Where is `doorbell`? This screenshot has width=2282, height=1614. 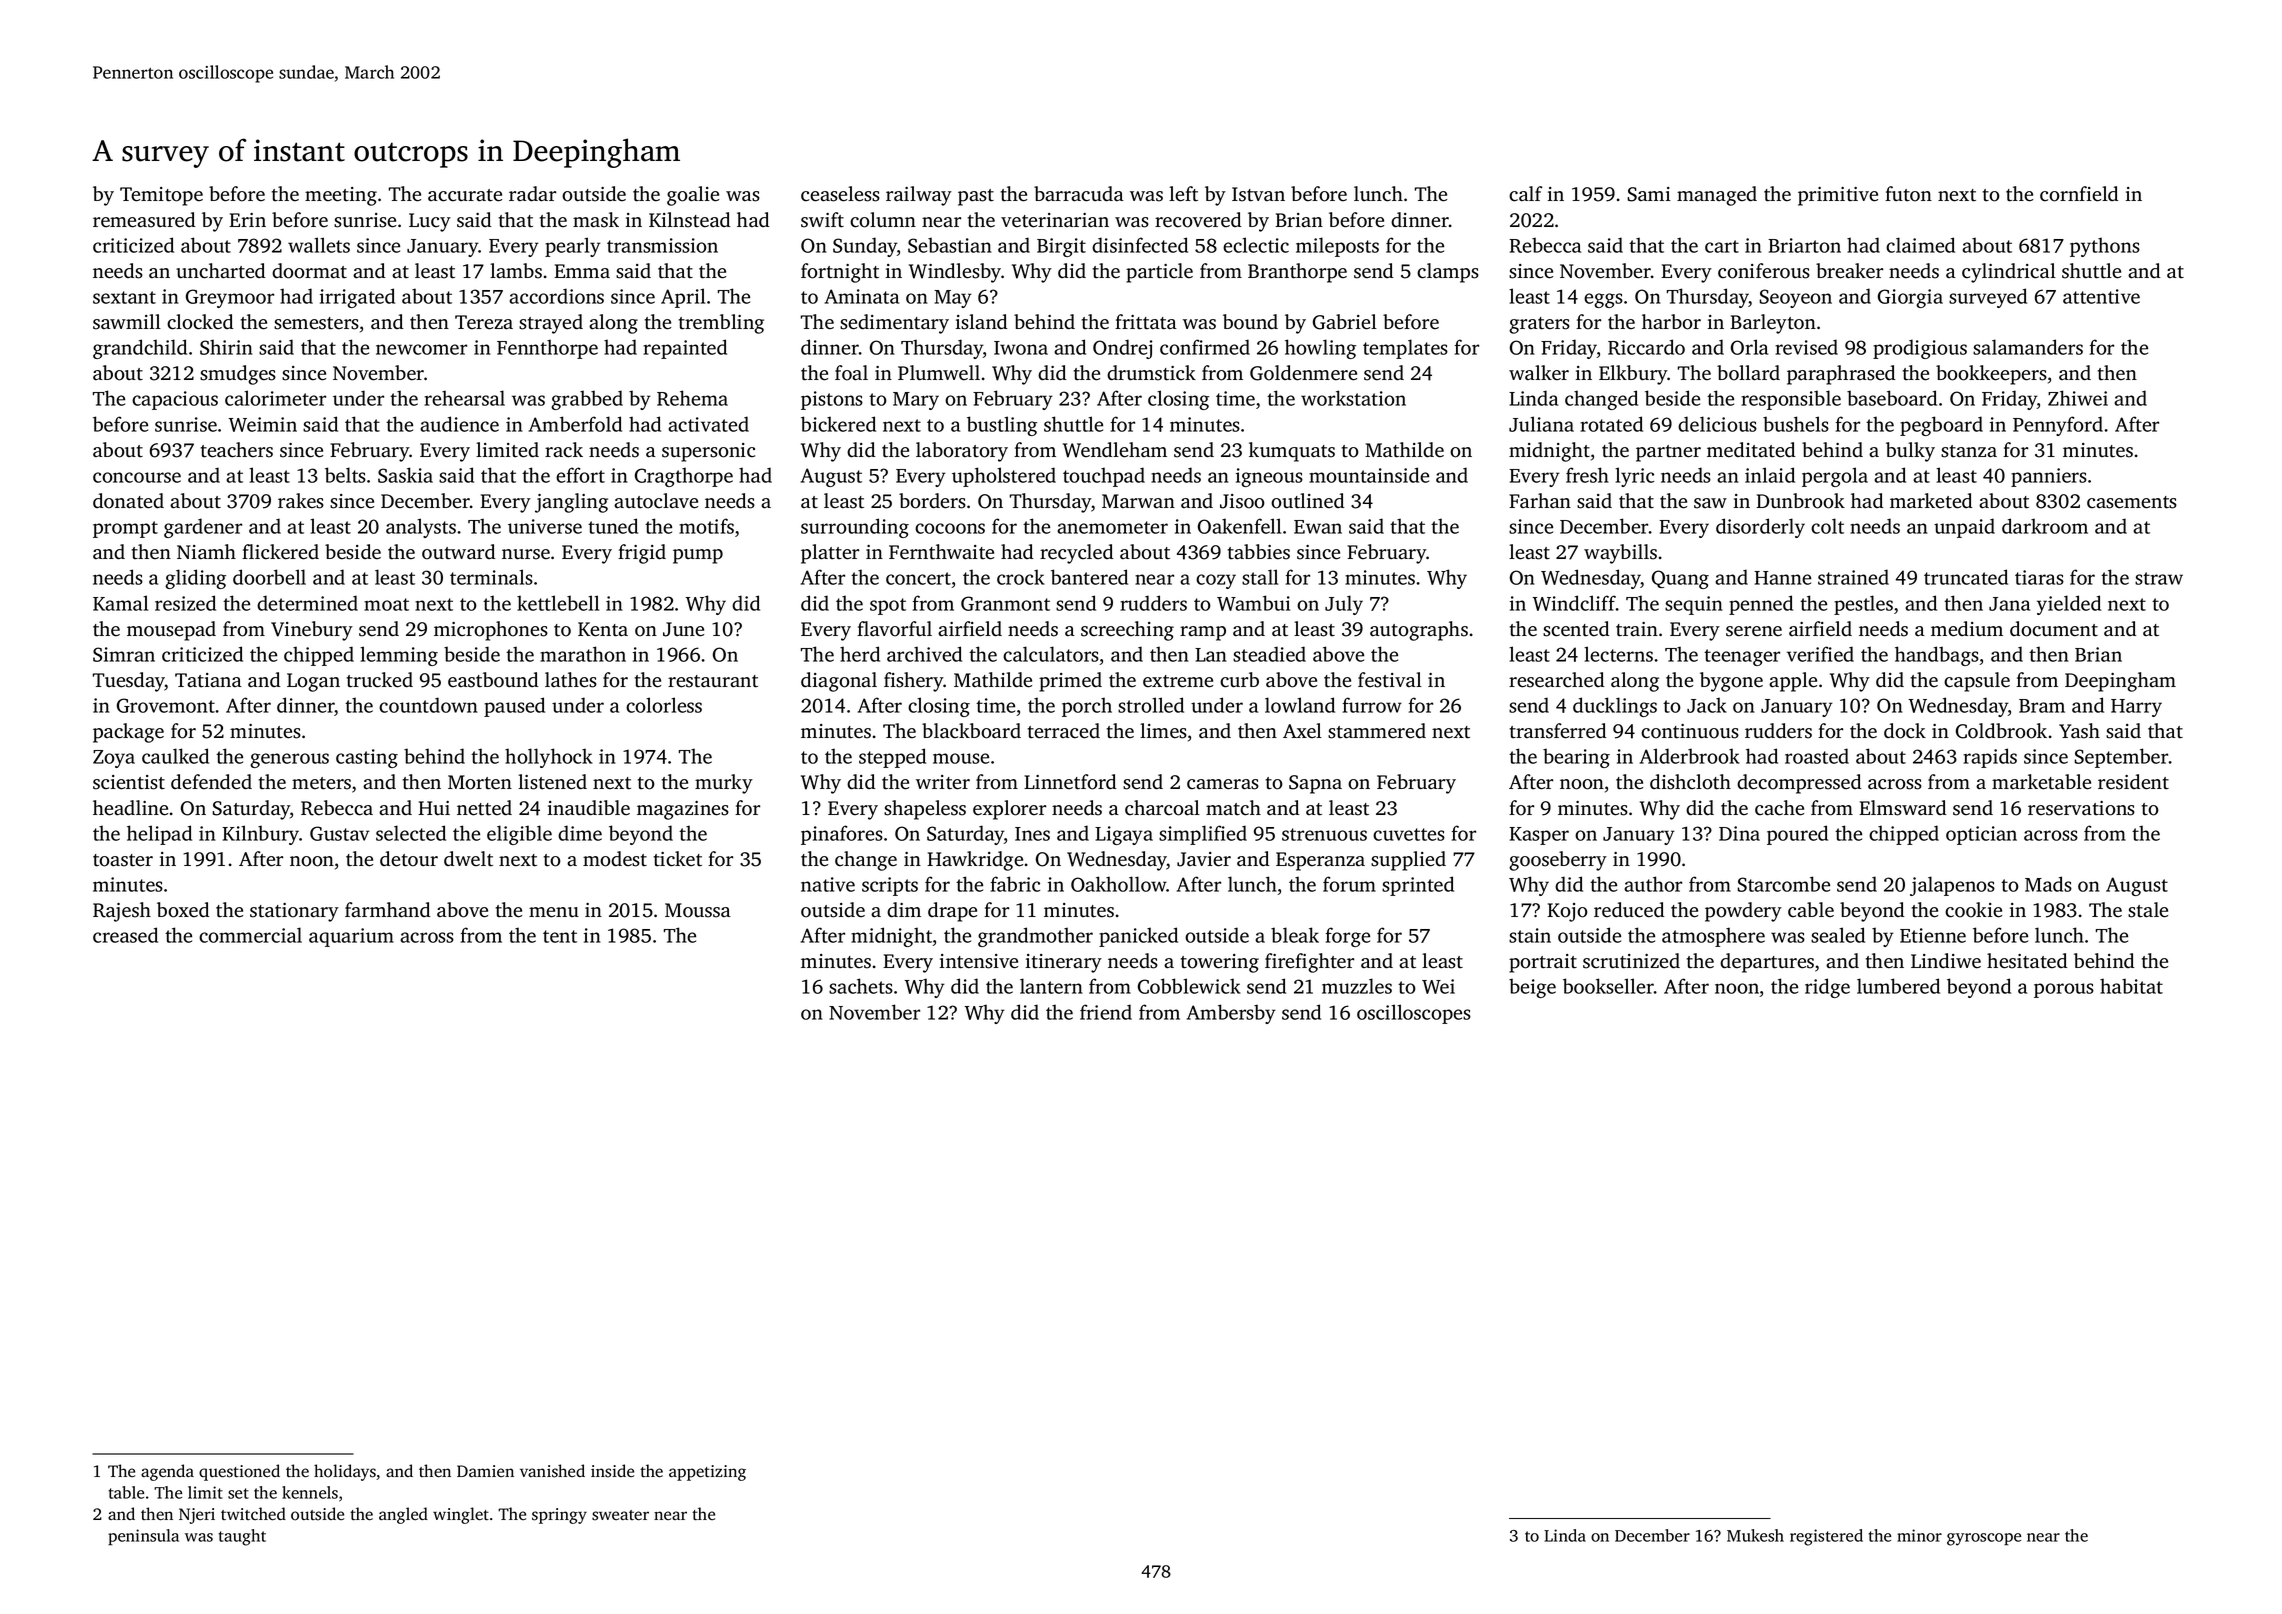
doorbell is located at coordinates (269, 577).
